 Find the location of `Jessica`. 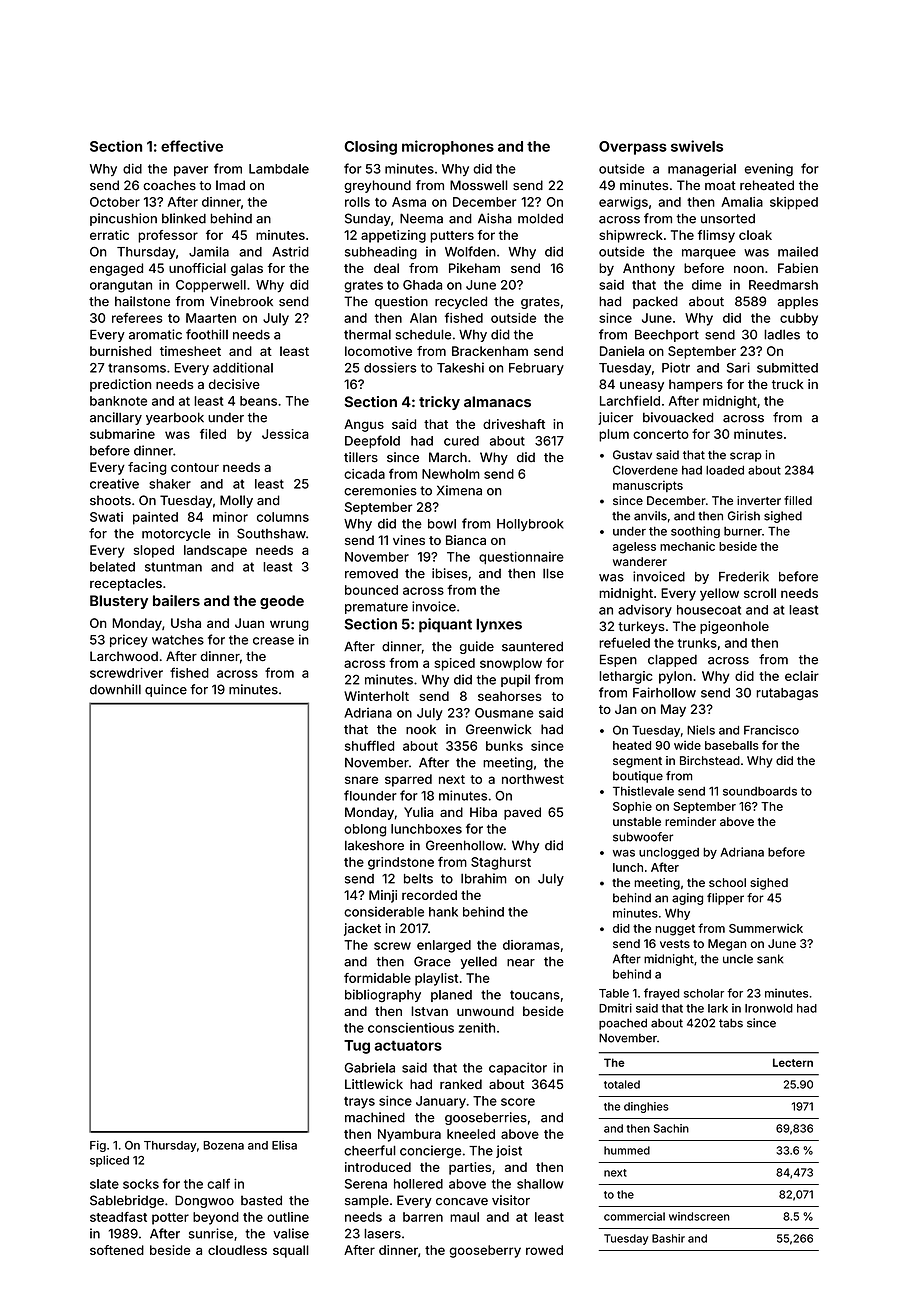

Jessica is located at coordinates (285, 434).
